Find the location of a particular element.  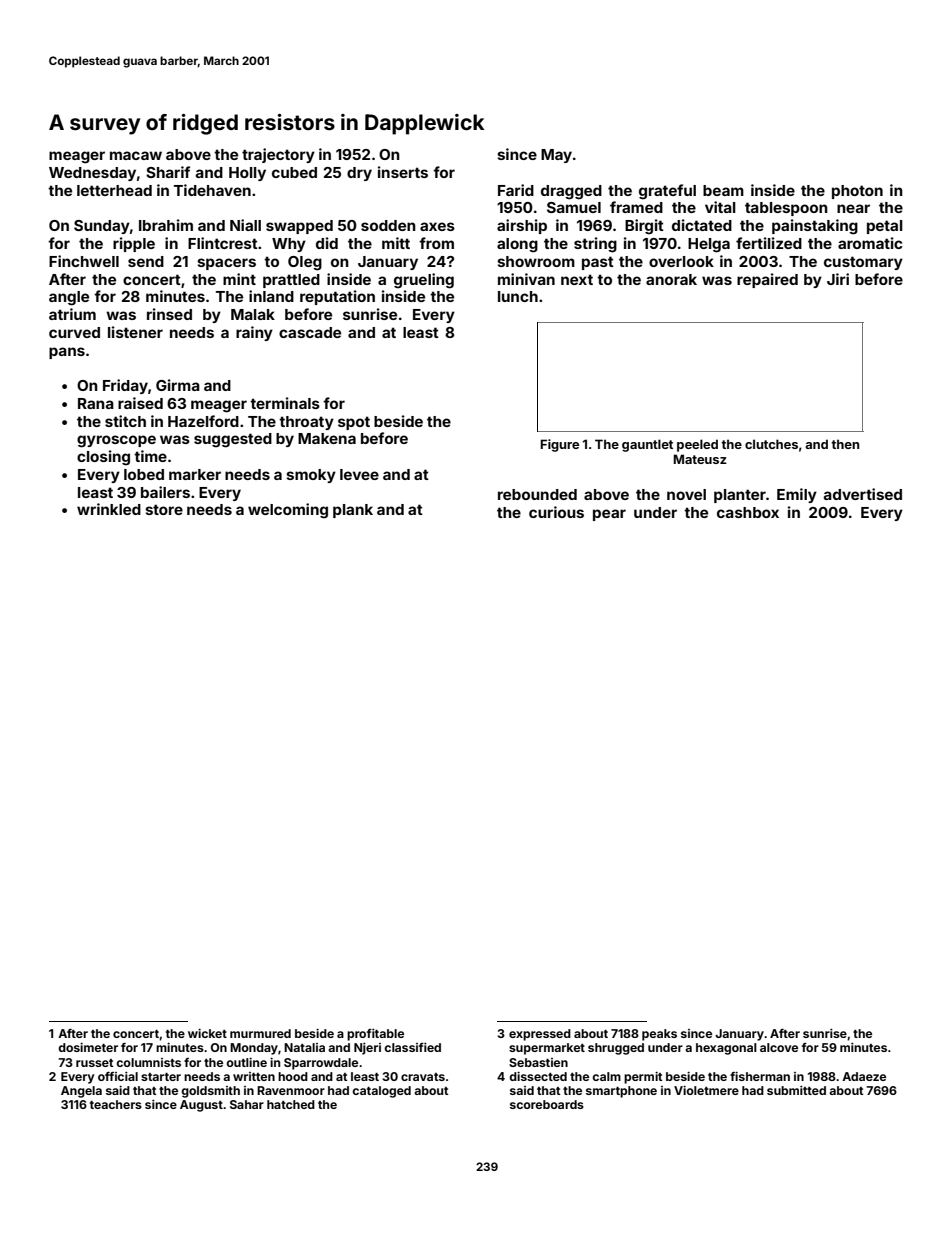

inland is located at coordinates (271, 296).
